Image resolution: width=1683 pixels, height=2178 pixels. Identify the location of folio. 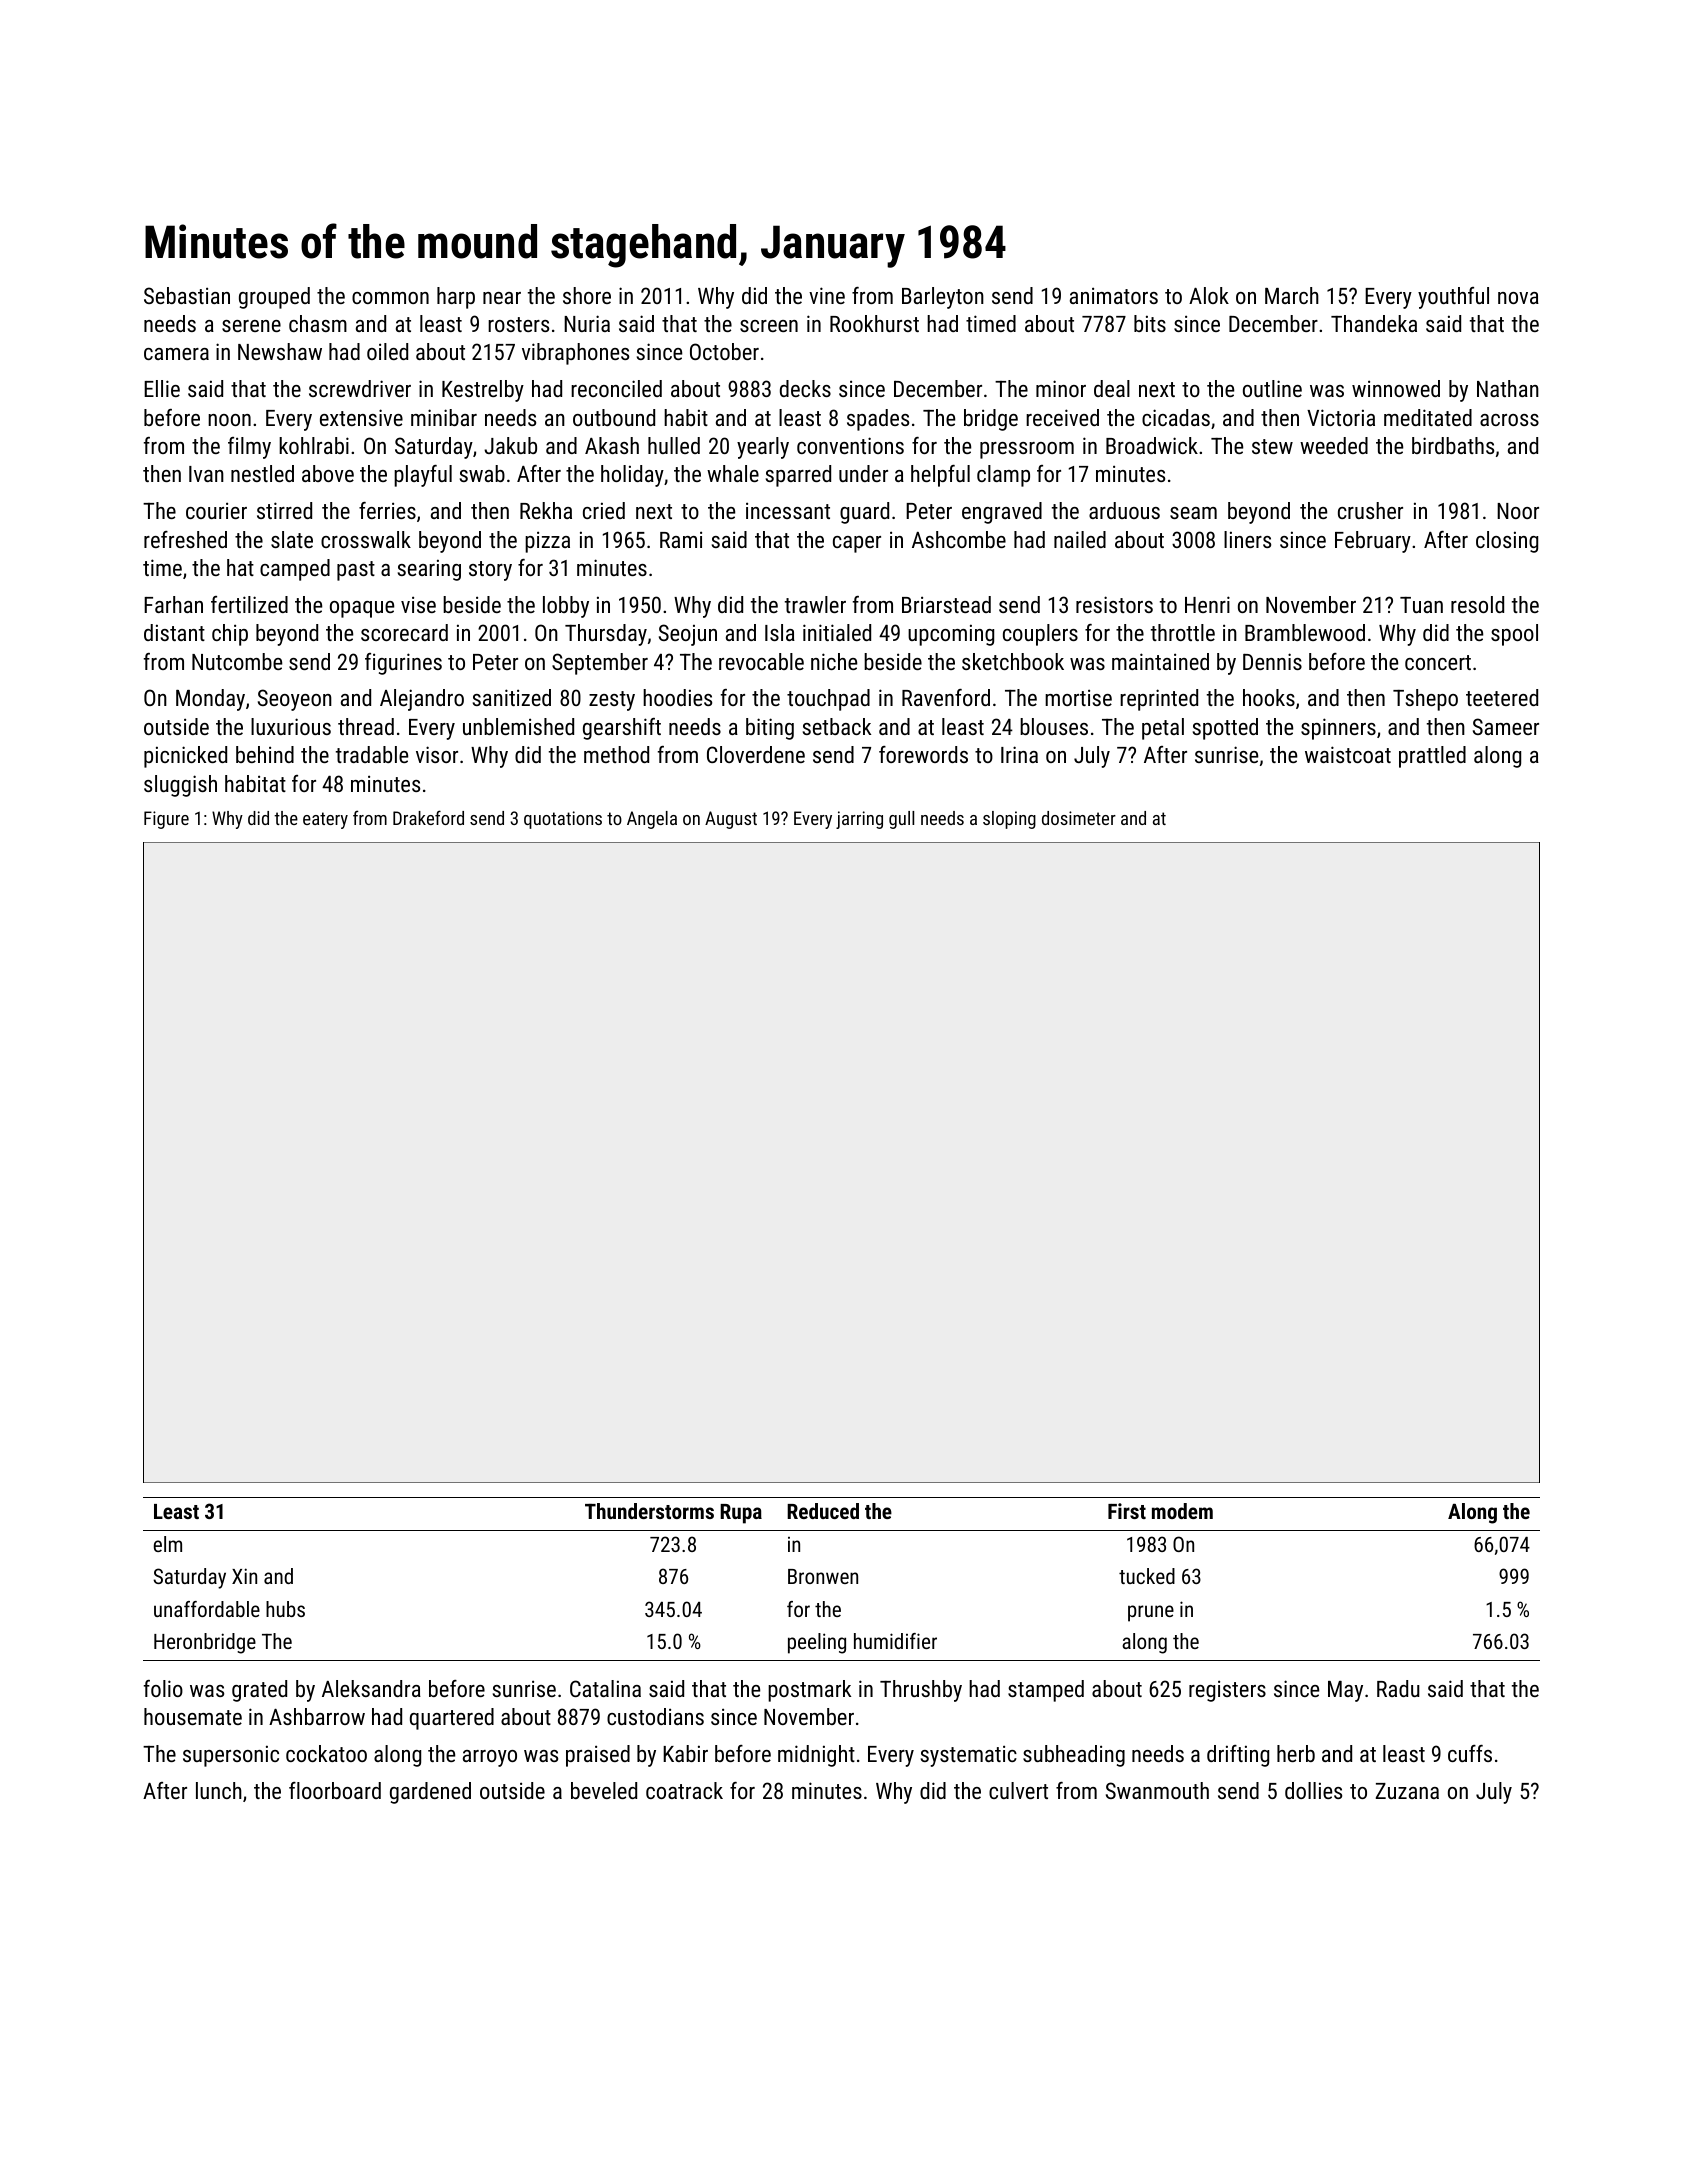
(163, 1688).
